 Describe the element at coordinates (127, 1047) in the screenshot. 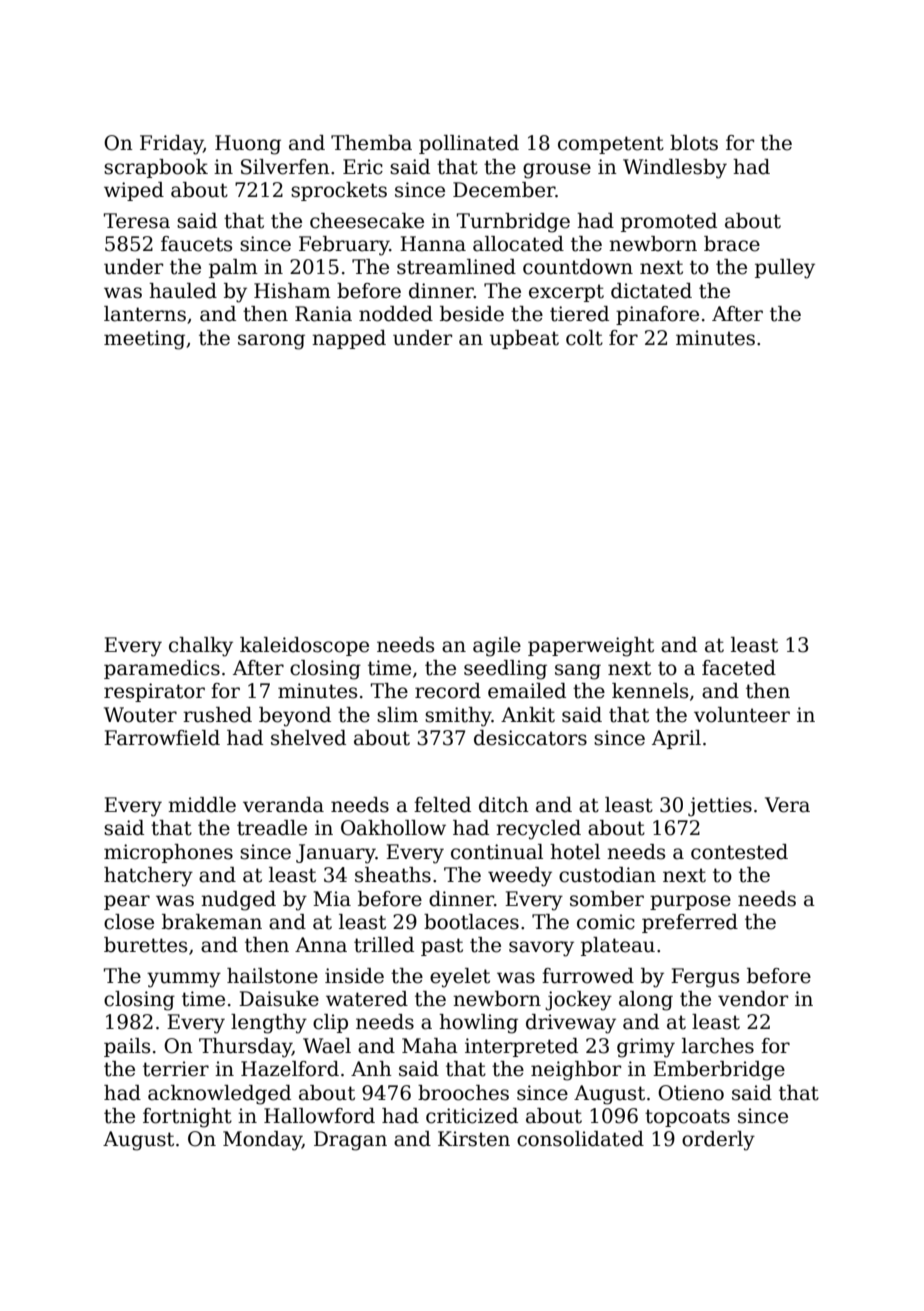

I see `pails` at that location.
